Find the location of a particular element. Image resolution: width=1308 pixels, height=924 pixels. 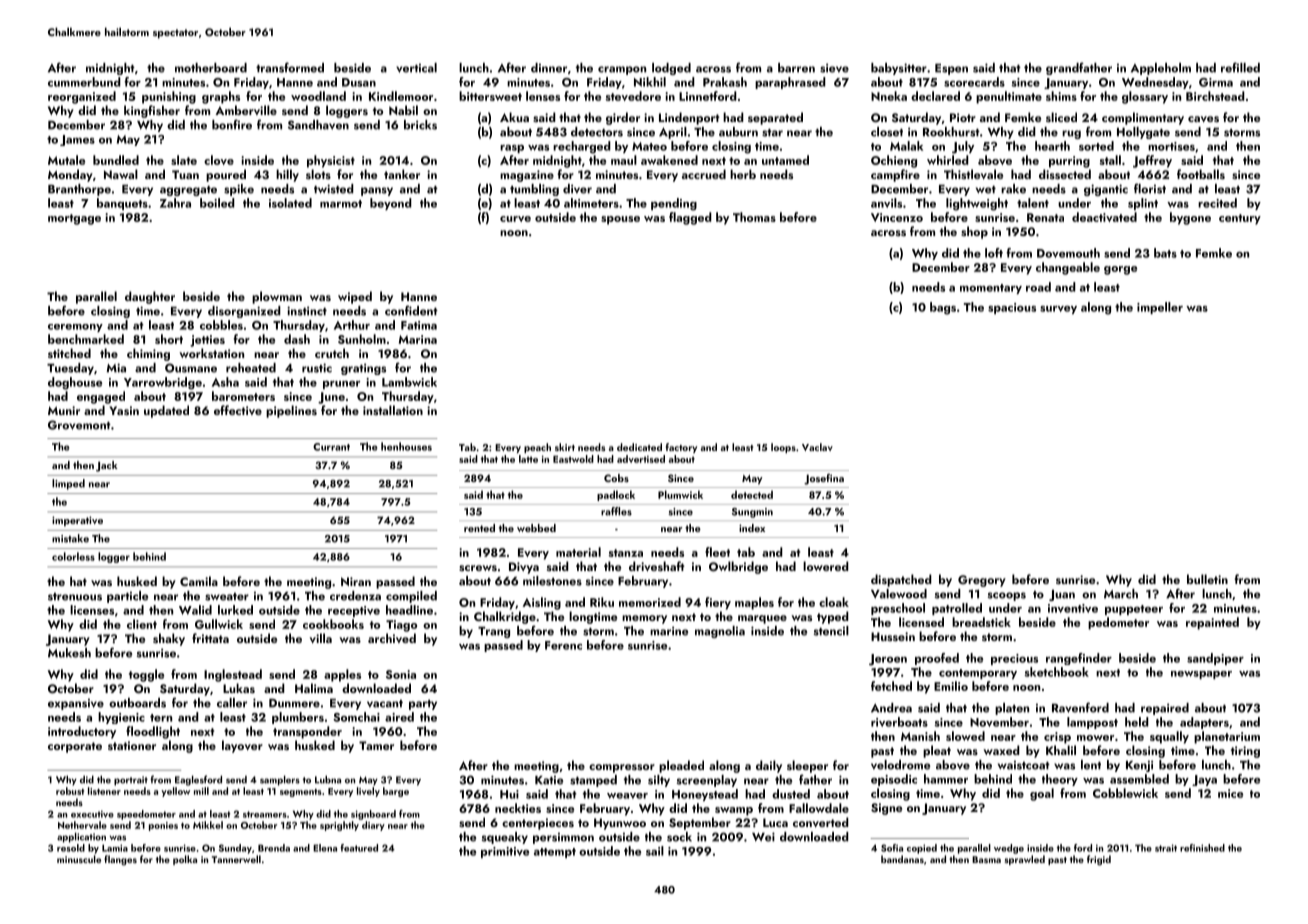

bags is located at coordinates (943, 308).
